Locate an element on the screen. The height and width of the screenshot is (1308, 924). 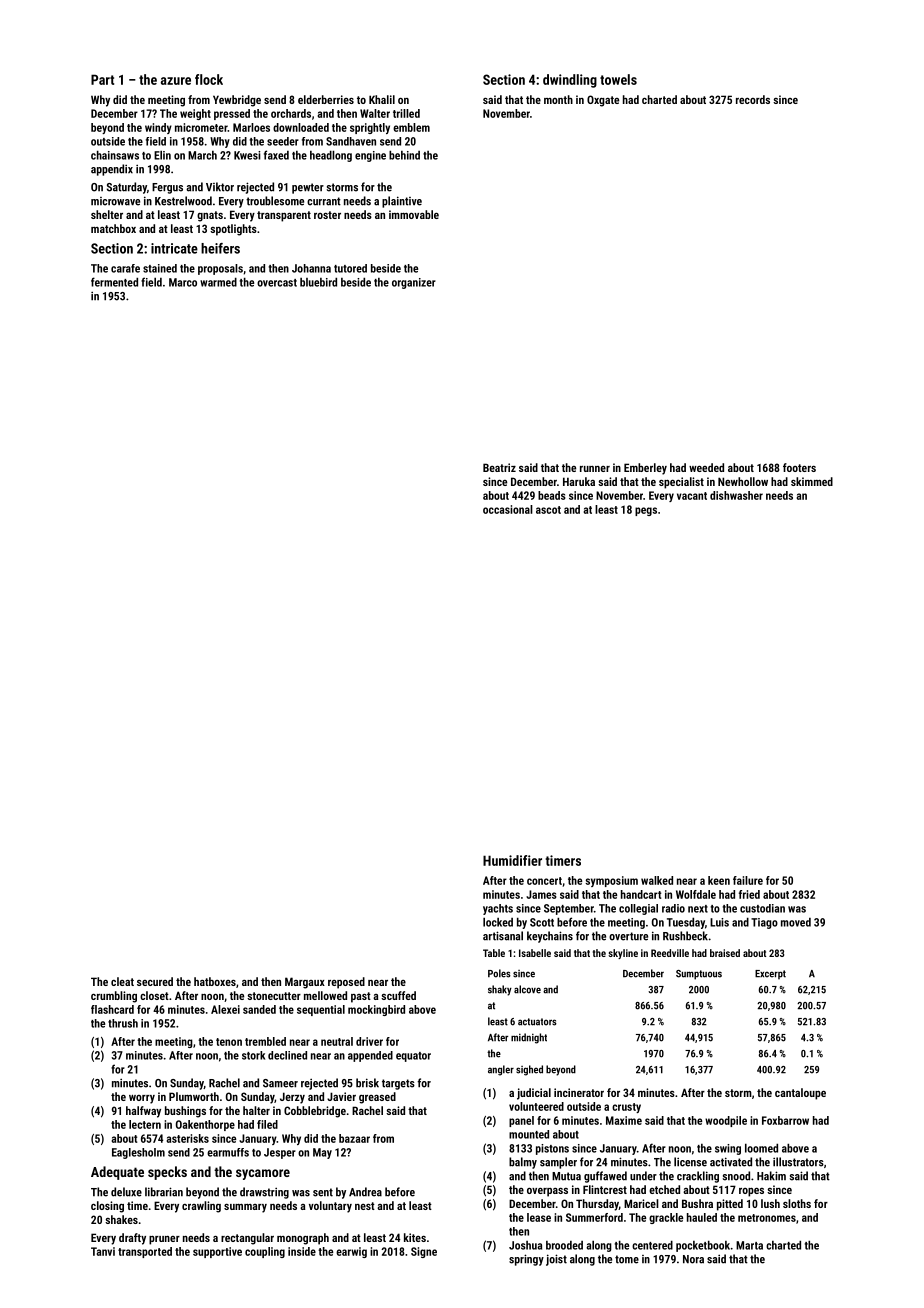
records is located at coordinates (753, 99).
